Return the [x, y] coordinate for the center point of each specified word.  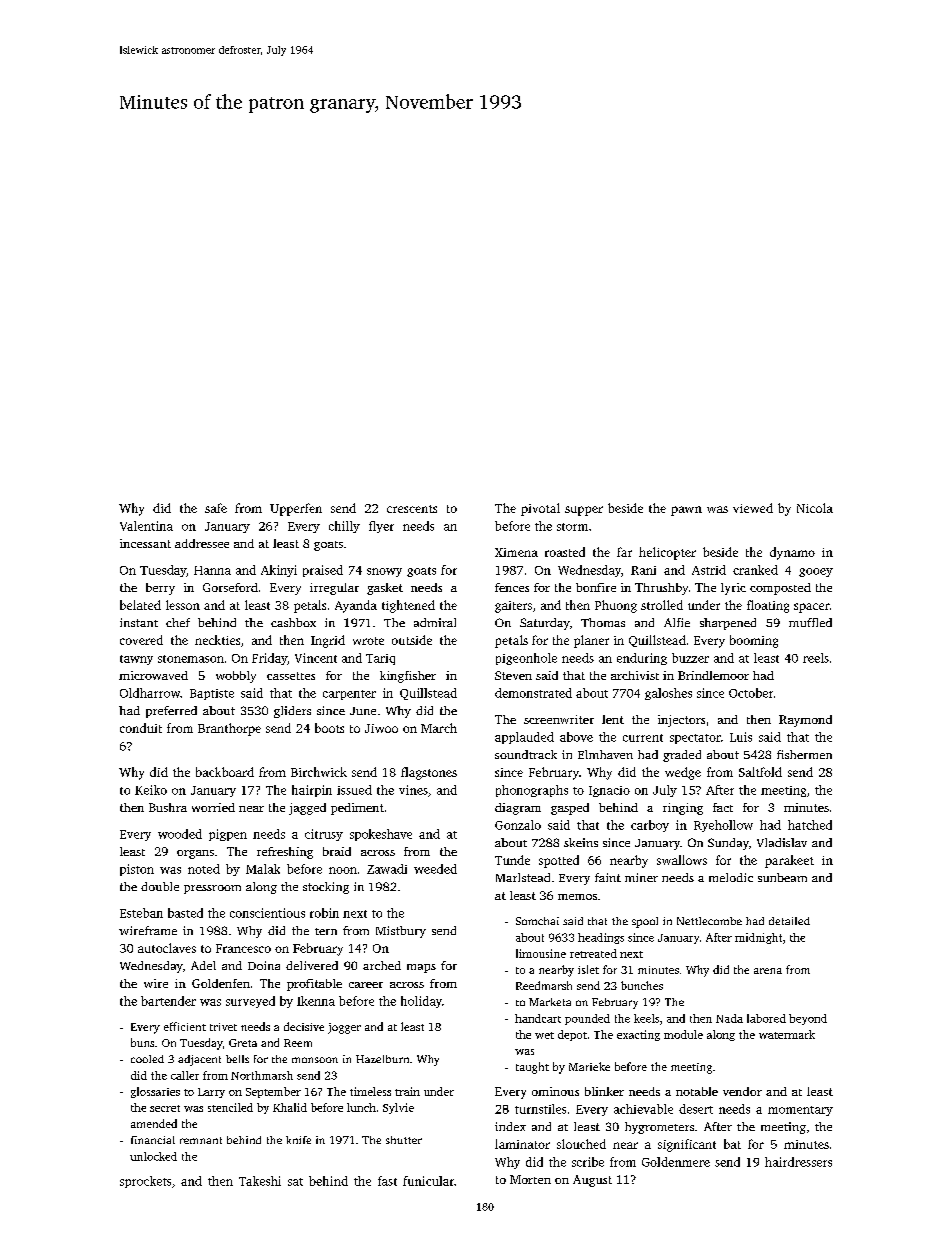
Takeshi [260, 1181]
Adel [203, 965]
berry [160, 589]
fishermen [804, 754]
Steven [513, 675]
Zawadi [387, 869]
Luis [741, 737]
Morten [530, 1179]
